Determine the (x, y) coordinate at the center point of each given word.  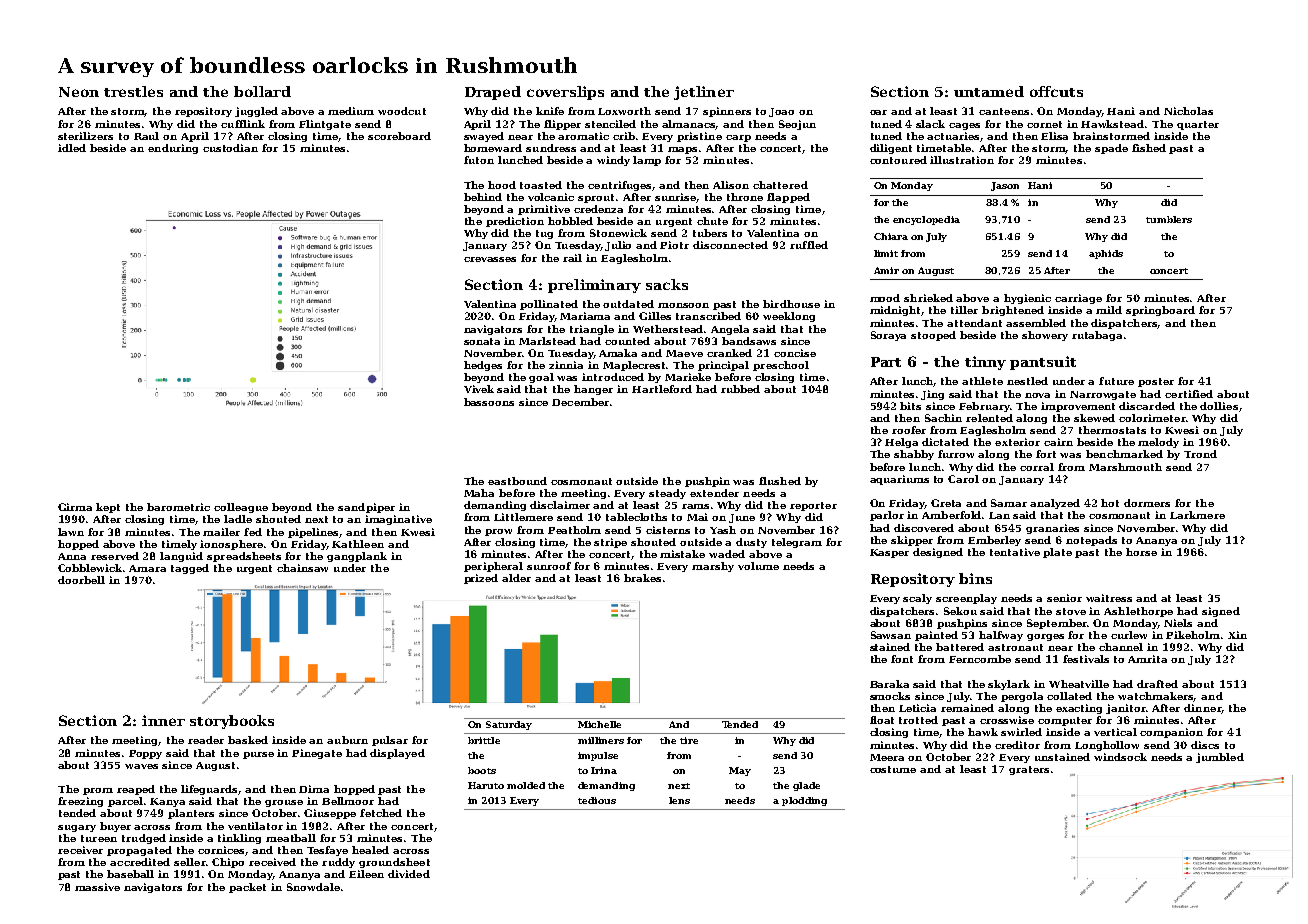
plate (1057, 553)
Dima (314, 789)
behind (483, 197)
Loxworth (624, 111)
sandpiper (366, 508)
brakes (642, 578)
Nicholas (1188, 111)
